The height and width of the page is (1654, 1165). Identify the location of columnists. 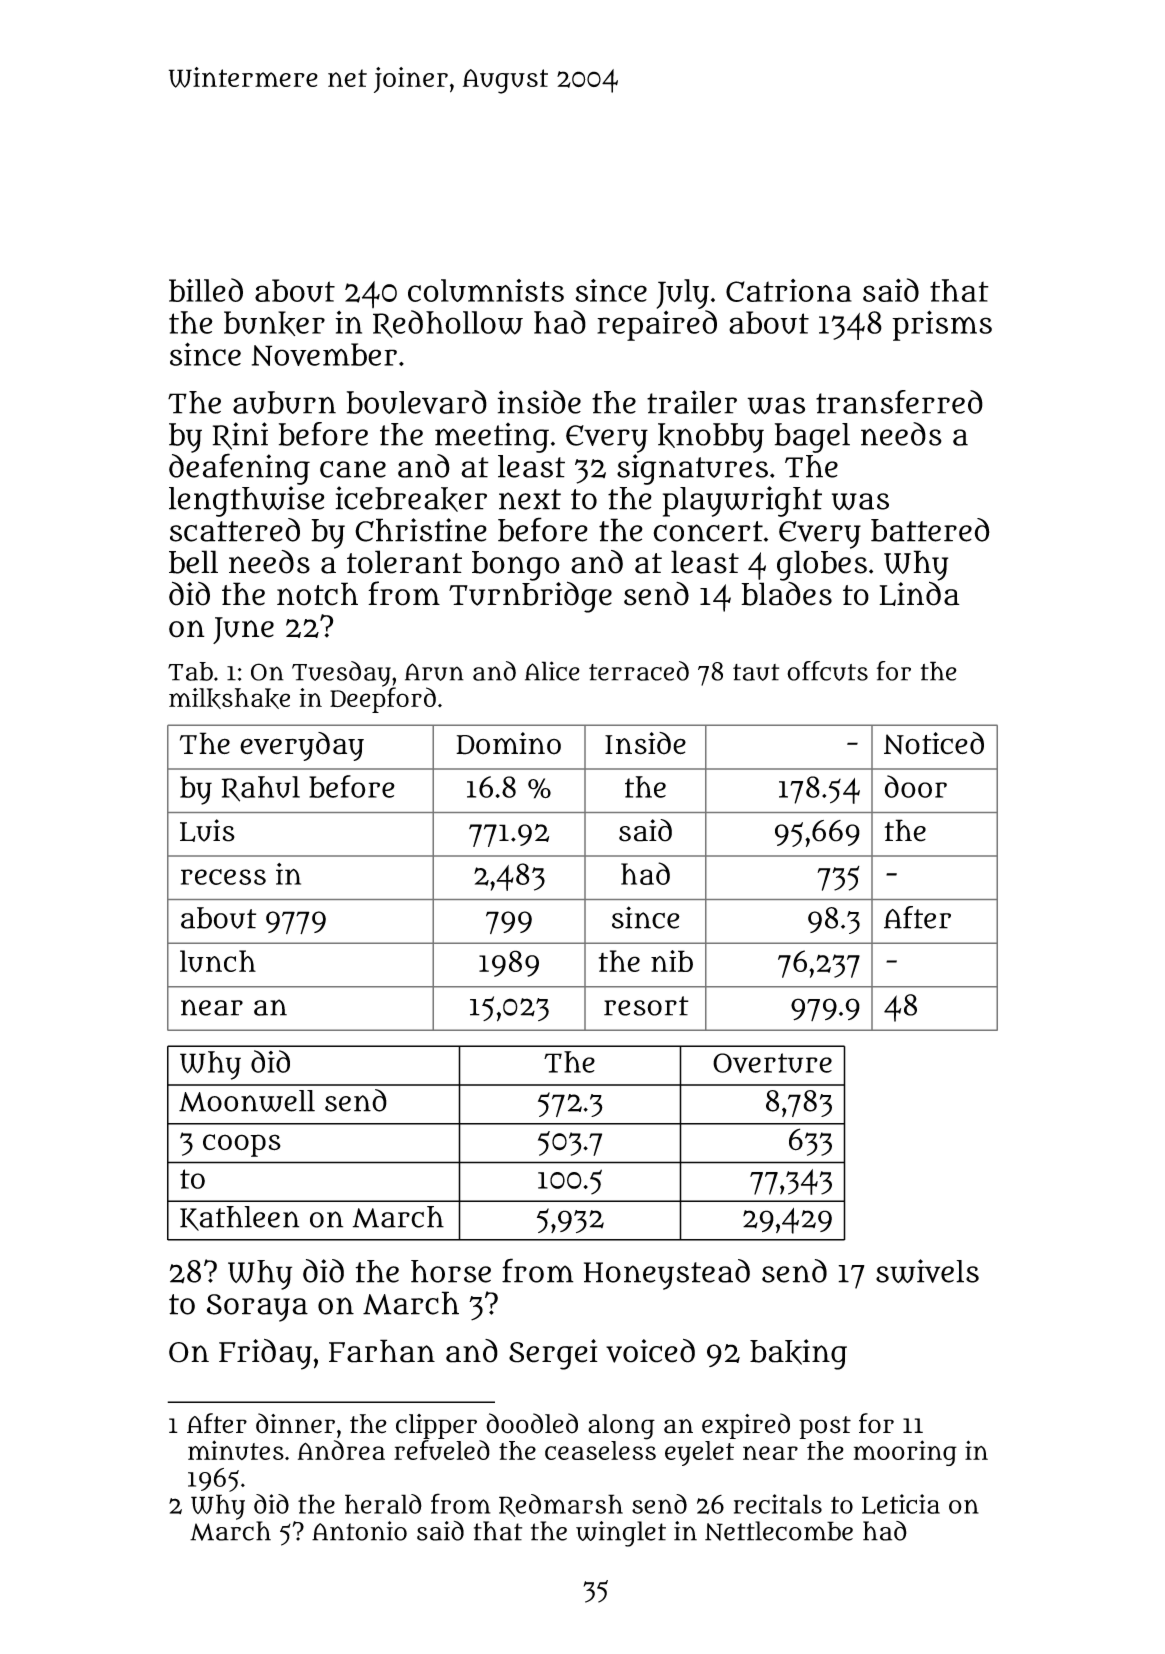
(486, 290).
